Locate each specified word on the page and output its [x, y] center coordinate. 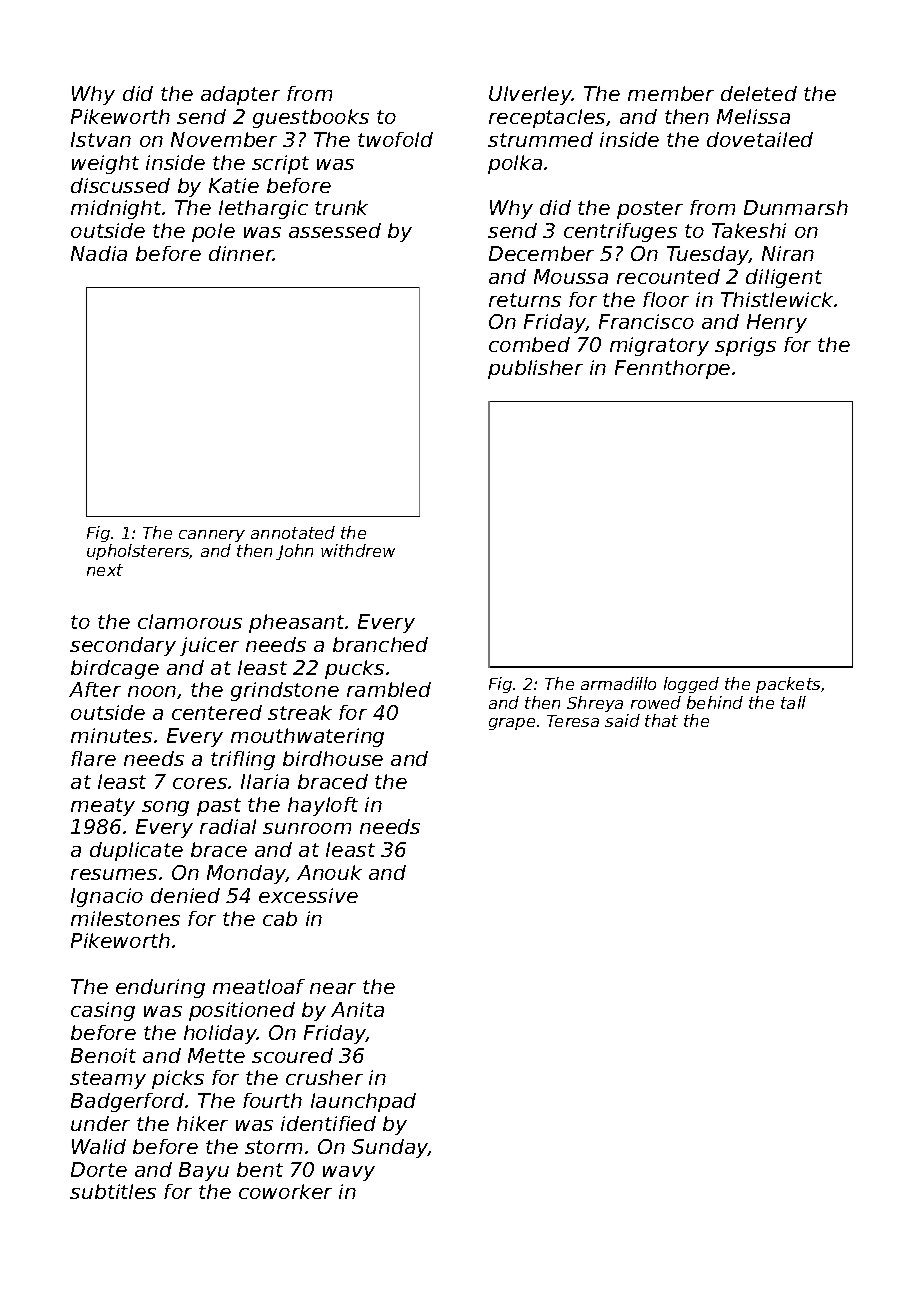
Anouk [329, 872]
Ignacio [107, 897]
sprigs [745, 346]
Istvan [101, 139]
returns [525, 300]
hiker [202, 1123]
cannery [212, 536]
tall [793, 702]
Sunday [390, 1148]
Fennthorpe [672, 369]
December [541, 253]
